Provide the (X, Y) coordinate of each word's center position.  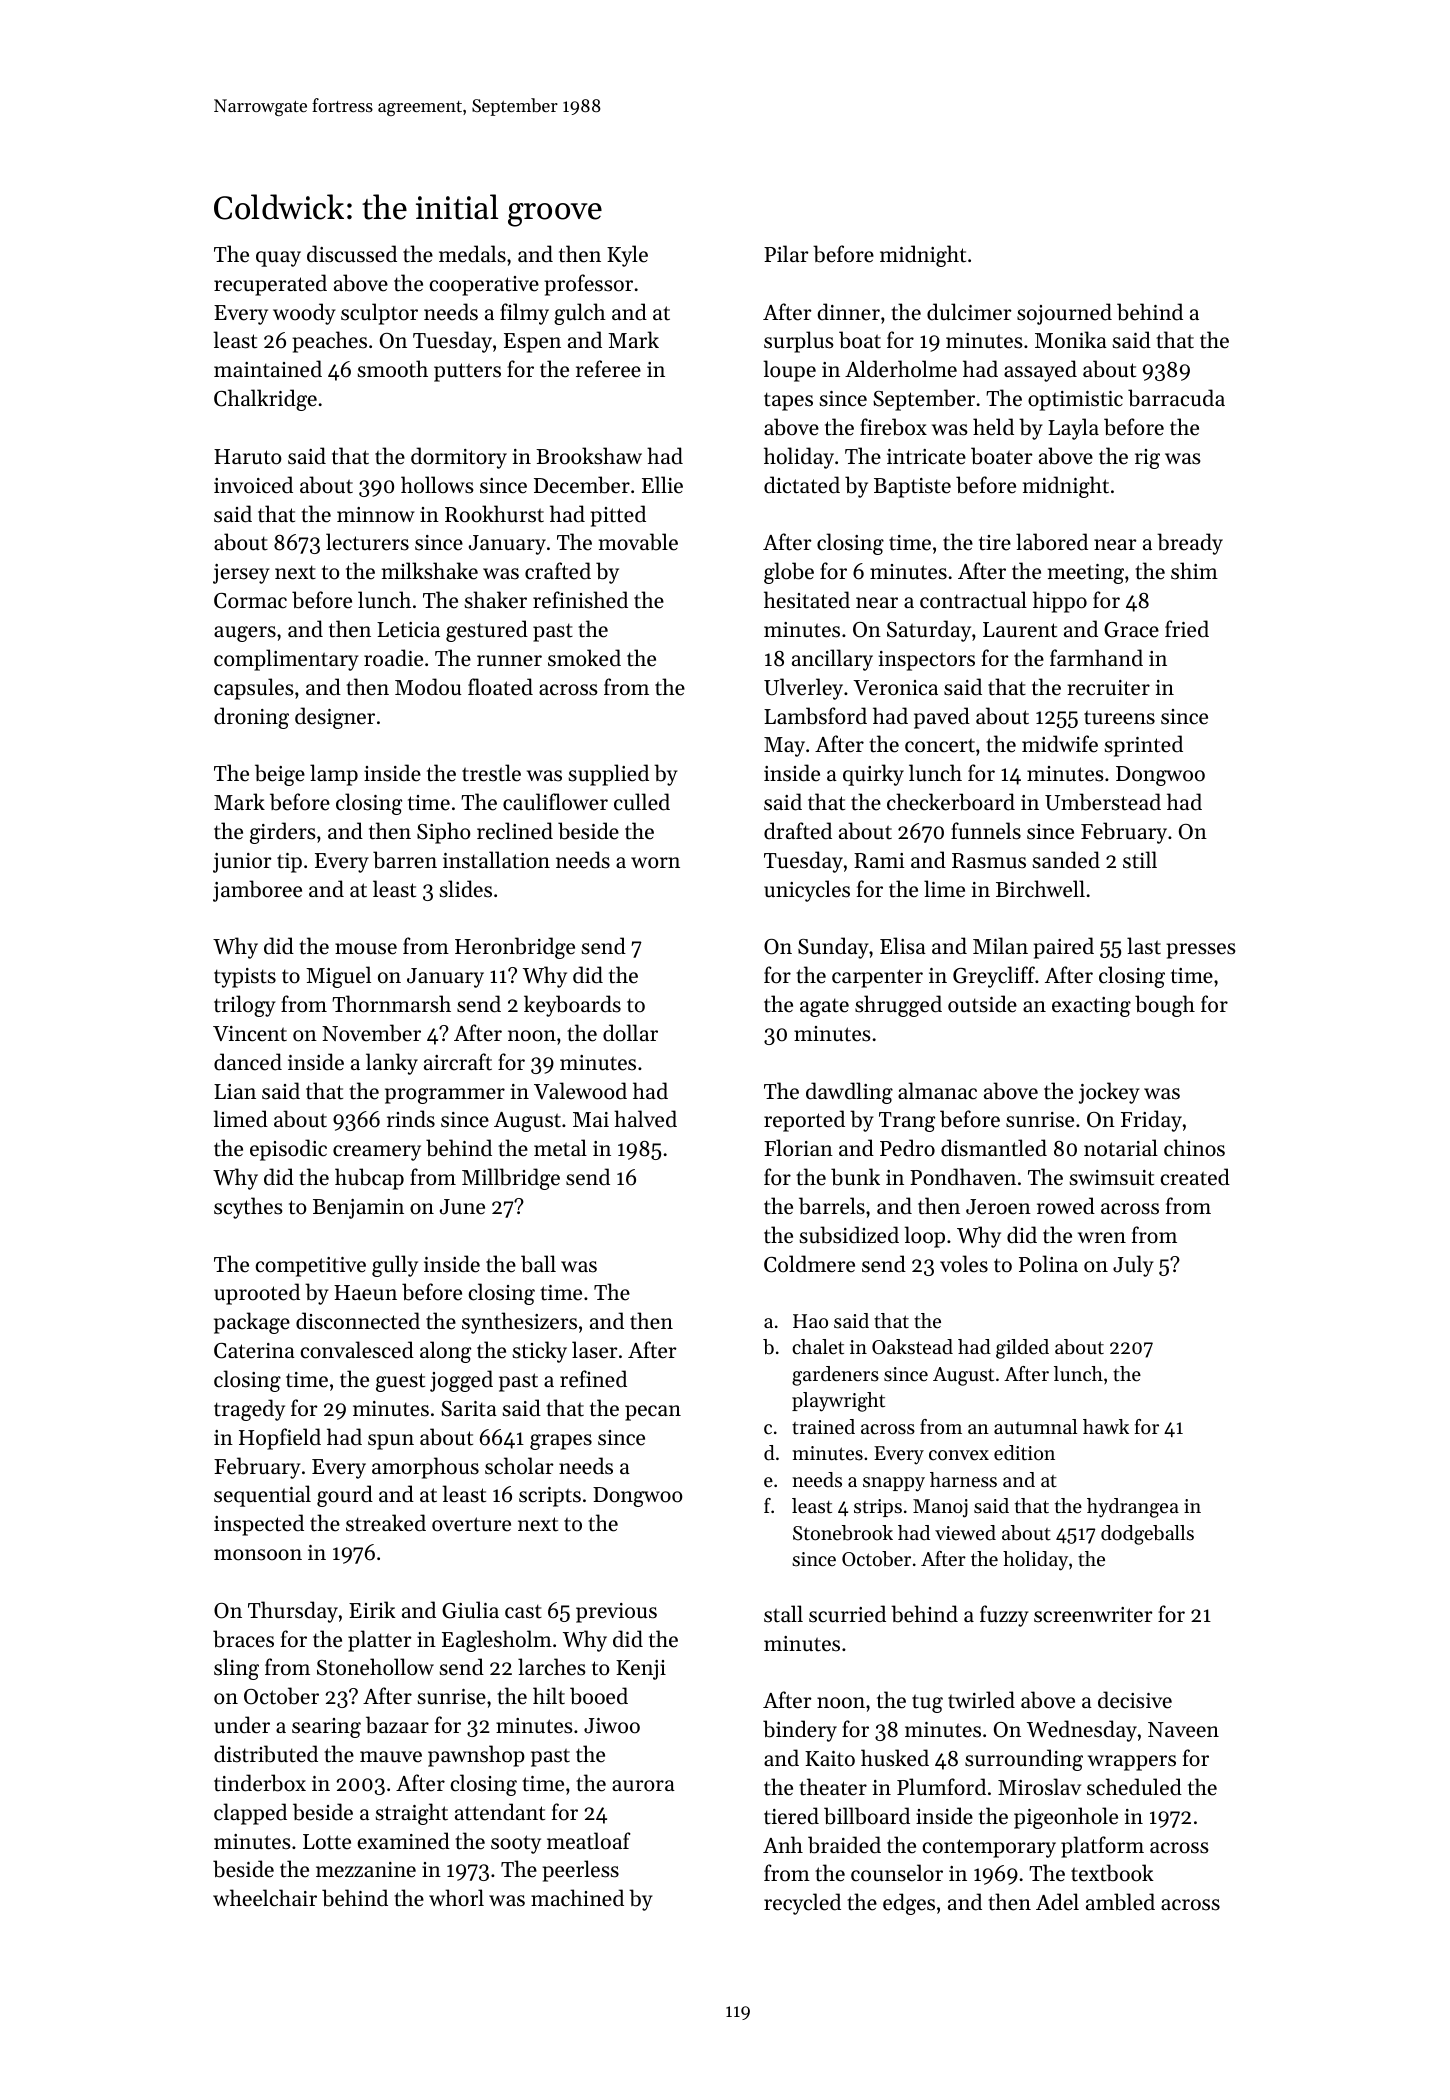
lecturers (367, 542)
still (1140, 860)
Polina (1048, 1264)
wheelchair (265, 1898)
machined (577, 1898)
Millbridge (511, 1179)
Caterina (254, 1351)
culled (642, 802)
